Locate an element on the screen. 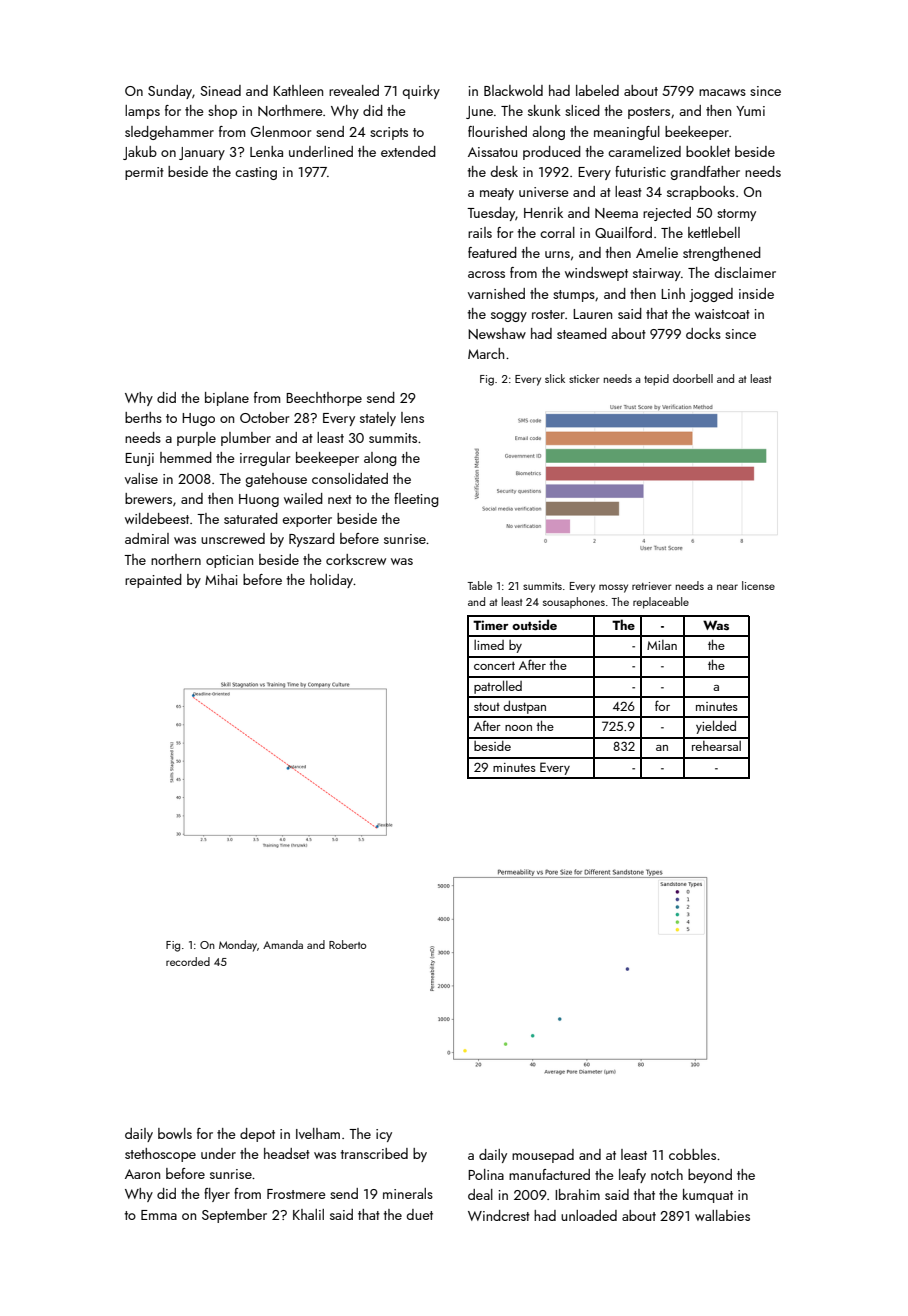  sousaphones is located at coordinates (574, 602).
